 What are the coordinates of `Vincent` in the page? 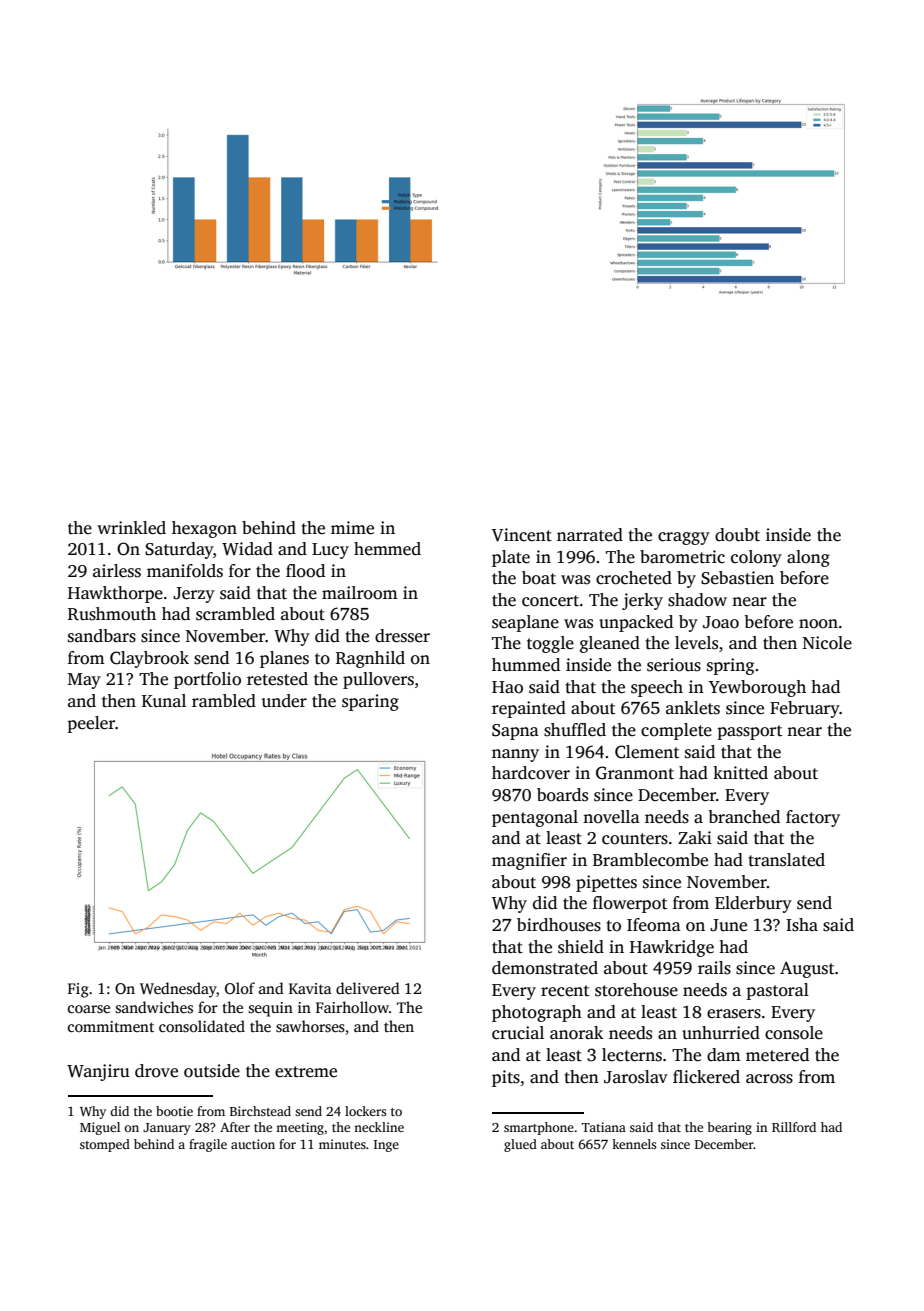 It's located at (522, 535).
